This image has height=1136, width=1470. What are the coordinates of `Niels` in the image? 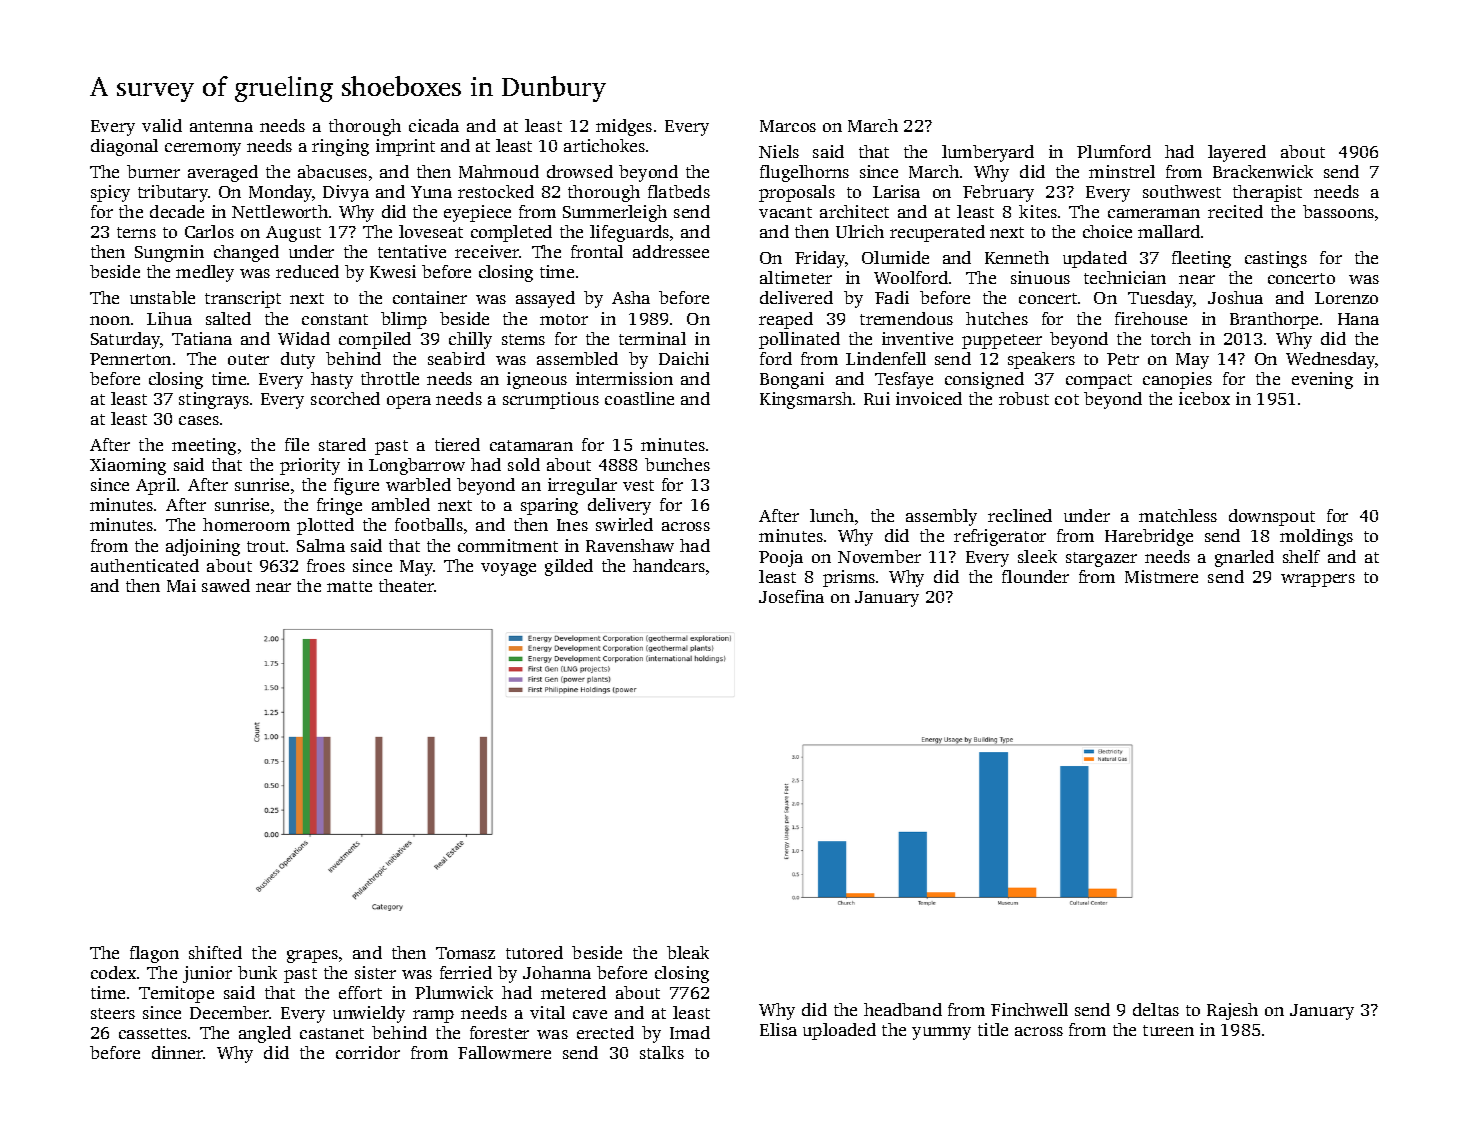 It's located at (779, 151).
